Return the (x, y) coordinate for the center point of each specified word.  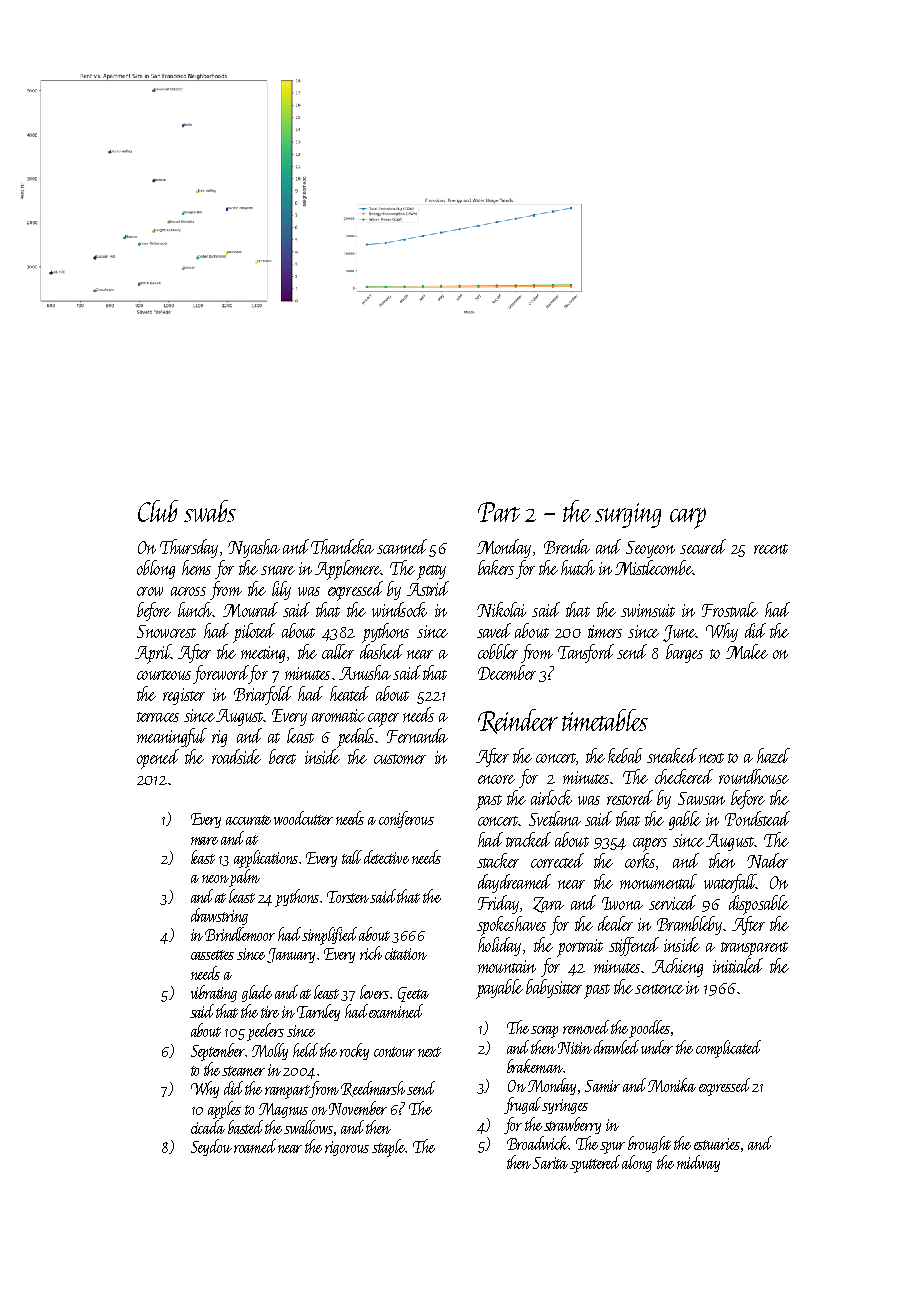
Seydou (211, 1147)
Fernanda (417, 735)
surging (628, 515)
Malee (747, 651)
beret (282, 756)
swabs (210, 511)
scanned (402, 546)
